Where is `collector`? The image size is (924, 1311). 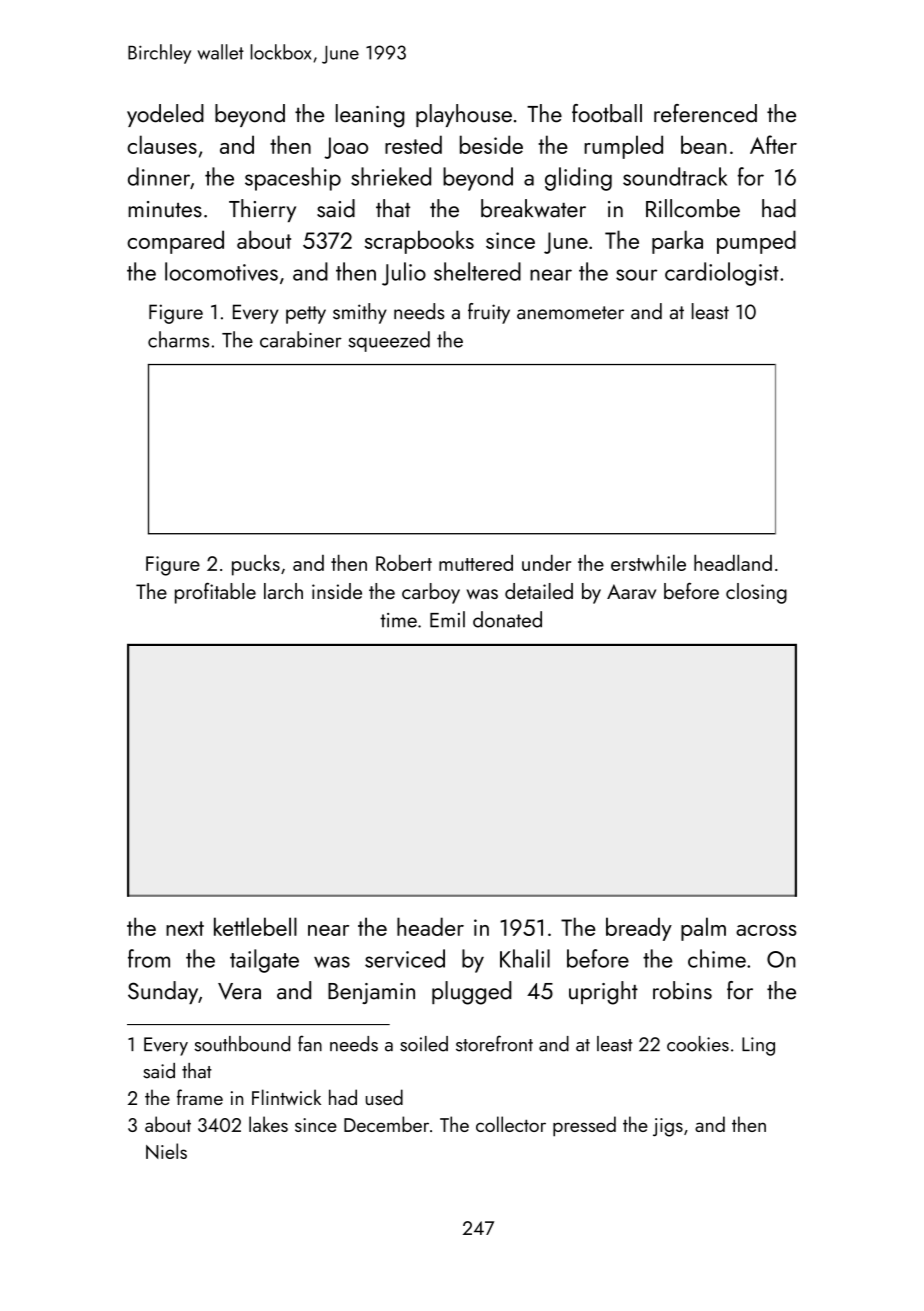
collector is located at coordinates (511, 1124).
